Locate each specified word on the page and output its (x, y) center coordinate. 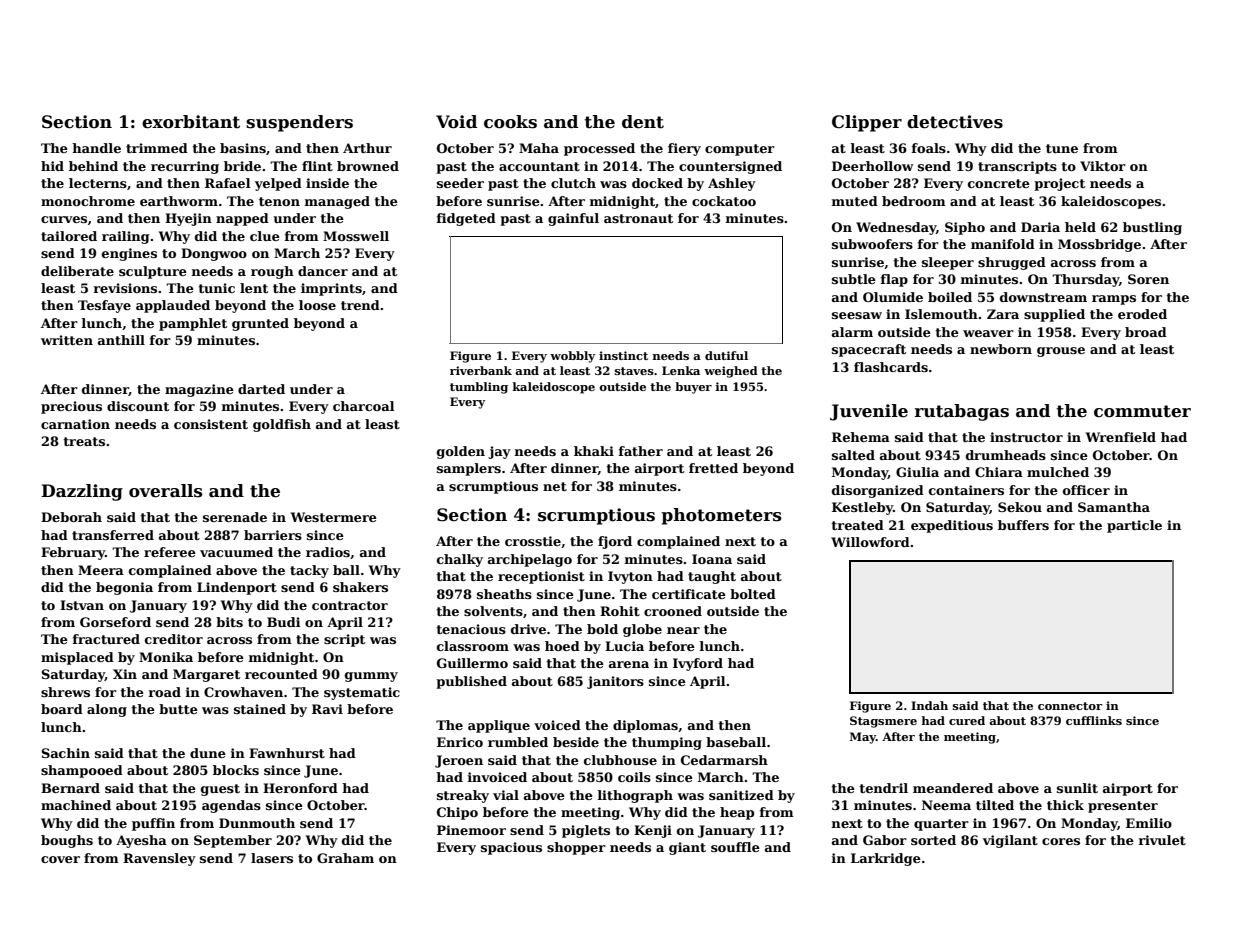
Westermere (334, 517)
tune (1062, 148)
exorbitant (191, 122)
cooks (510, 122)
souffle (735, 847)
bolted (753, 594)
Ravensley (159, 859)
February (73, 553)
